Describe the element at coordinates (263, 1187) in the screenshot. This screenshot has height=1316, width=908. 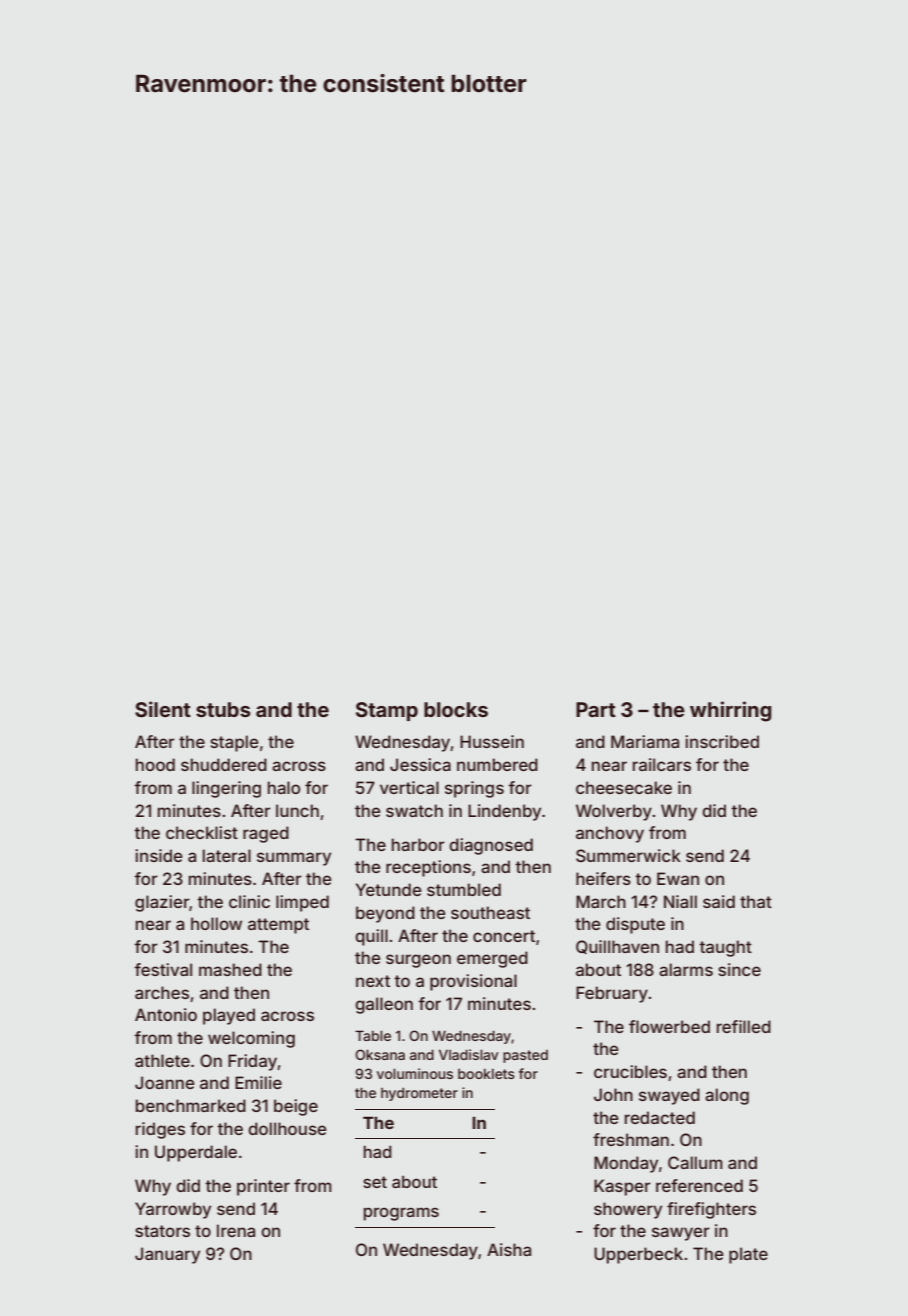
I see `printer` at that location.
